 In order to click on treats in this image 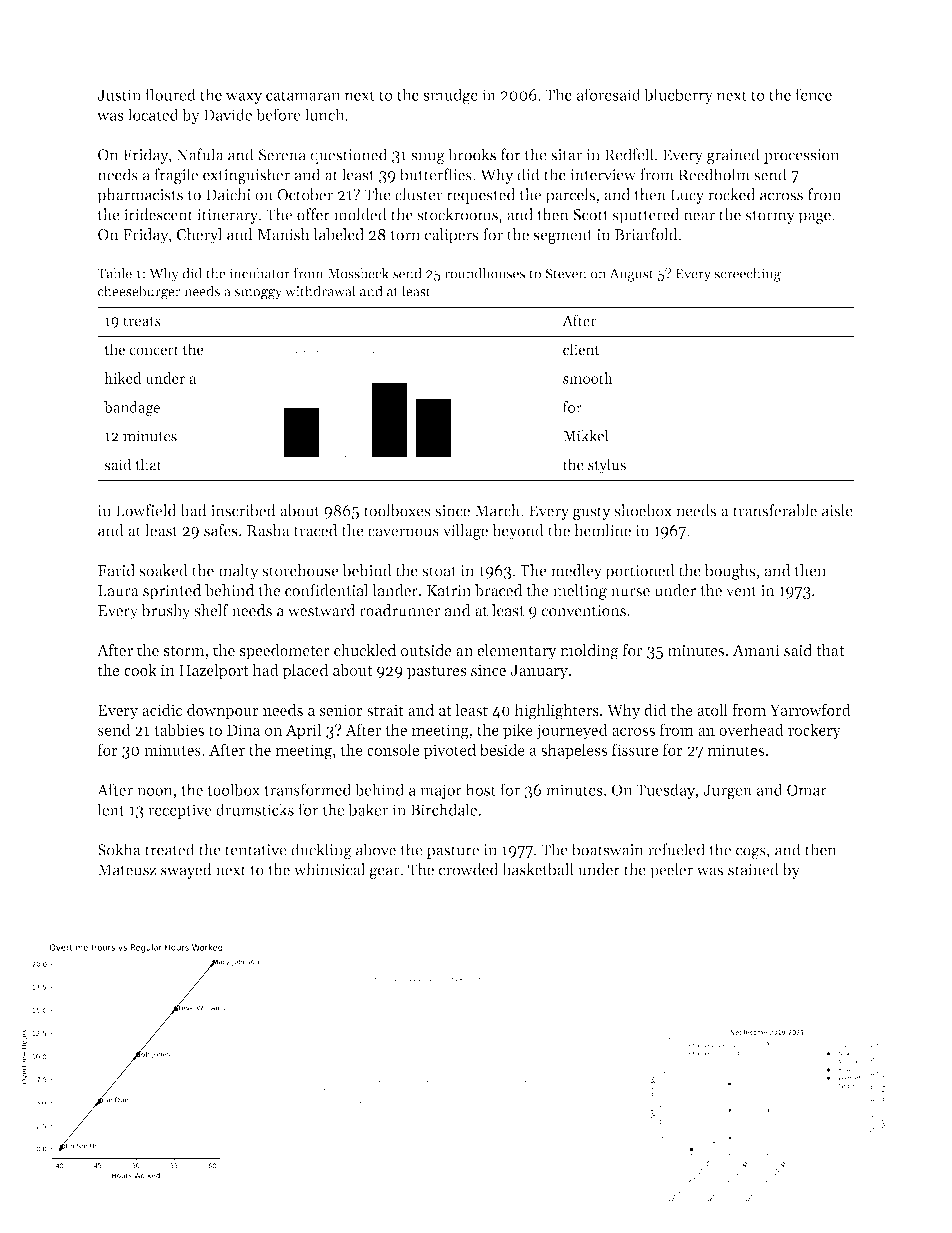, I will do `click(142, 321)`.
